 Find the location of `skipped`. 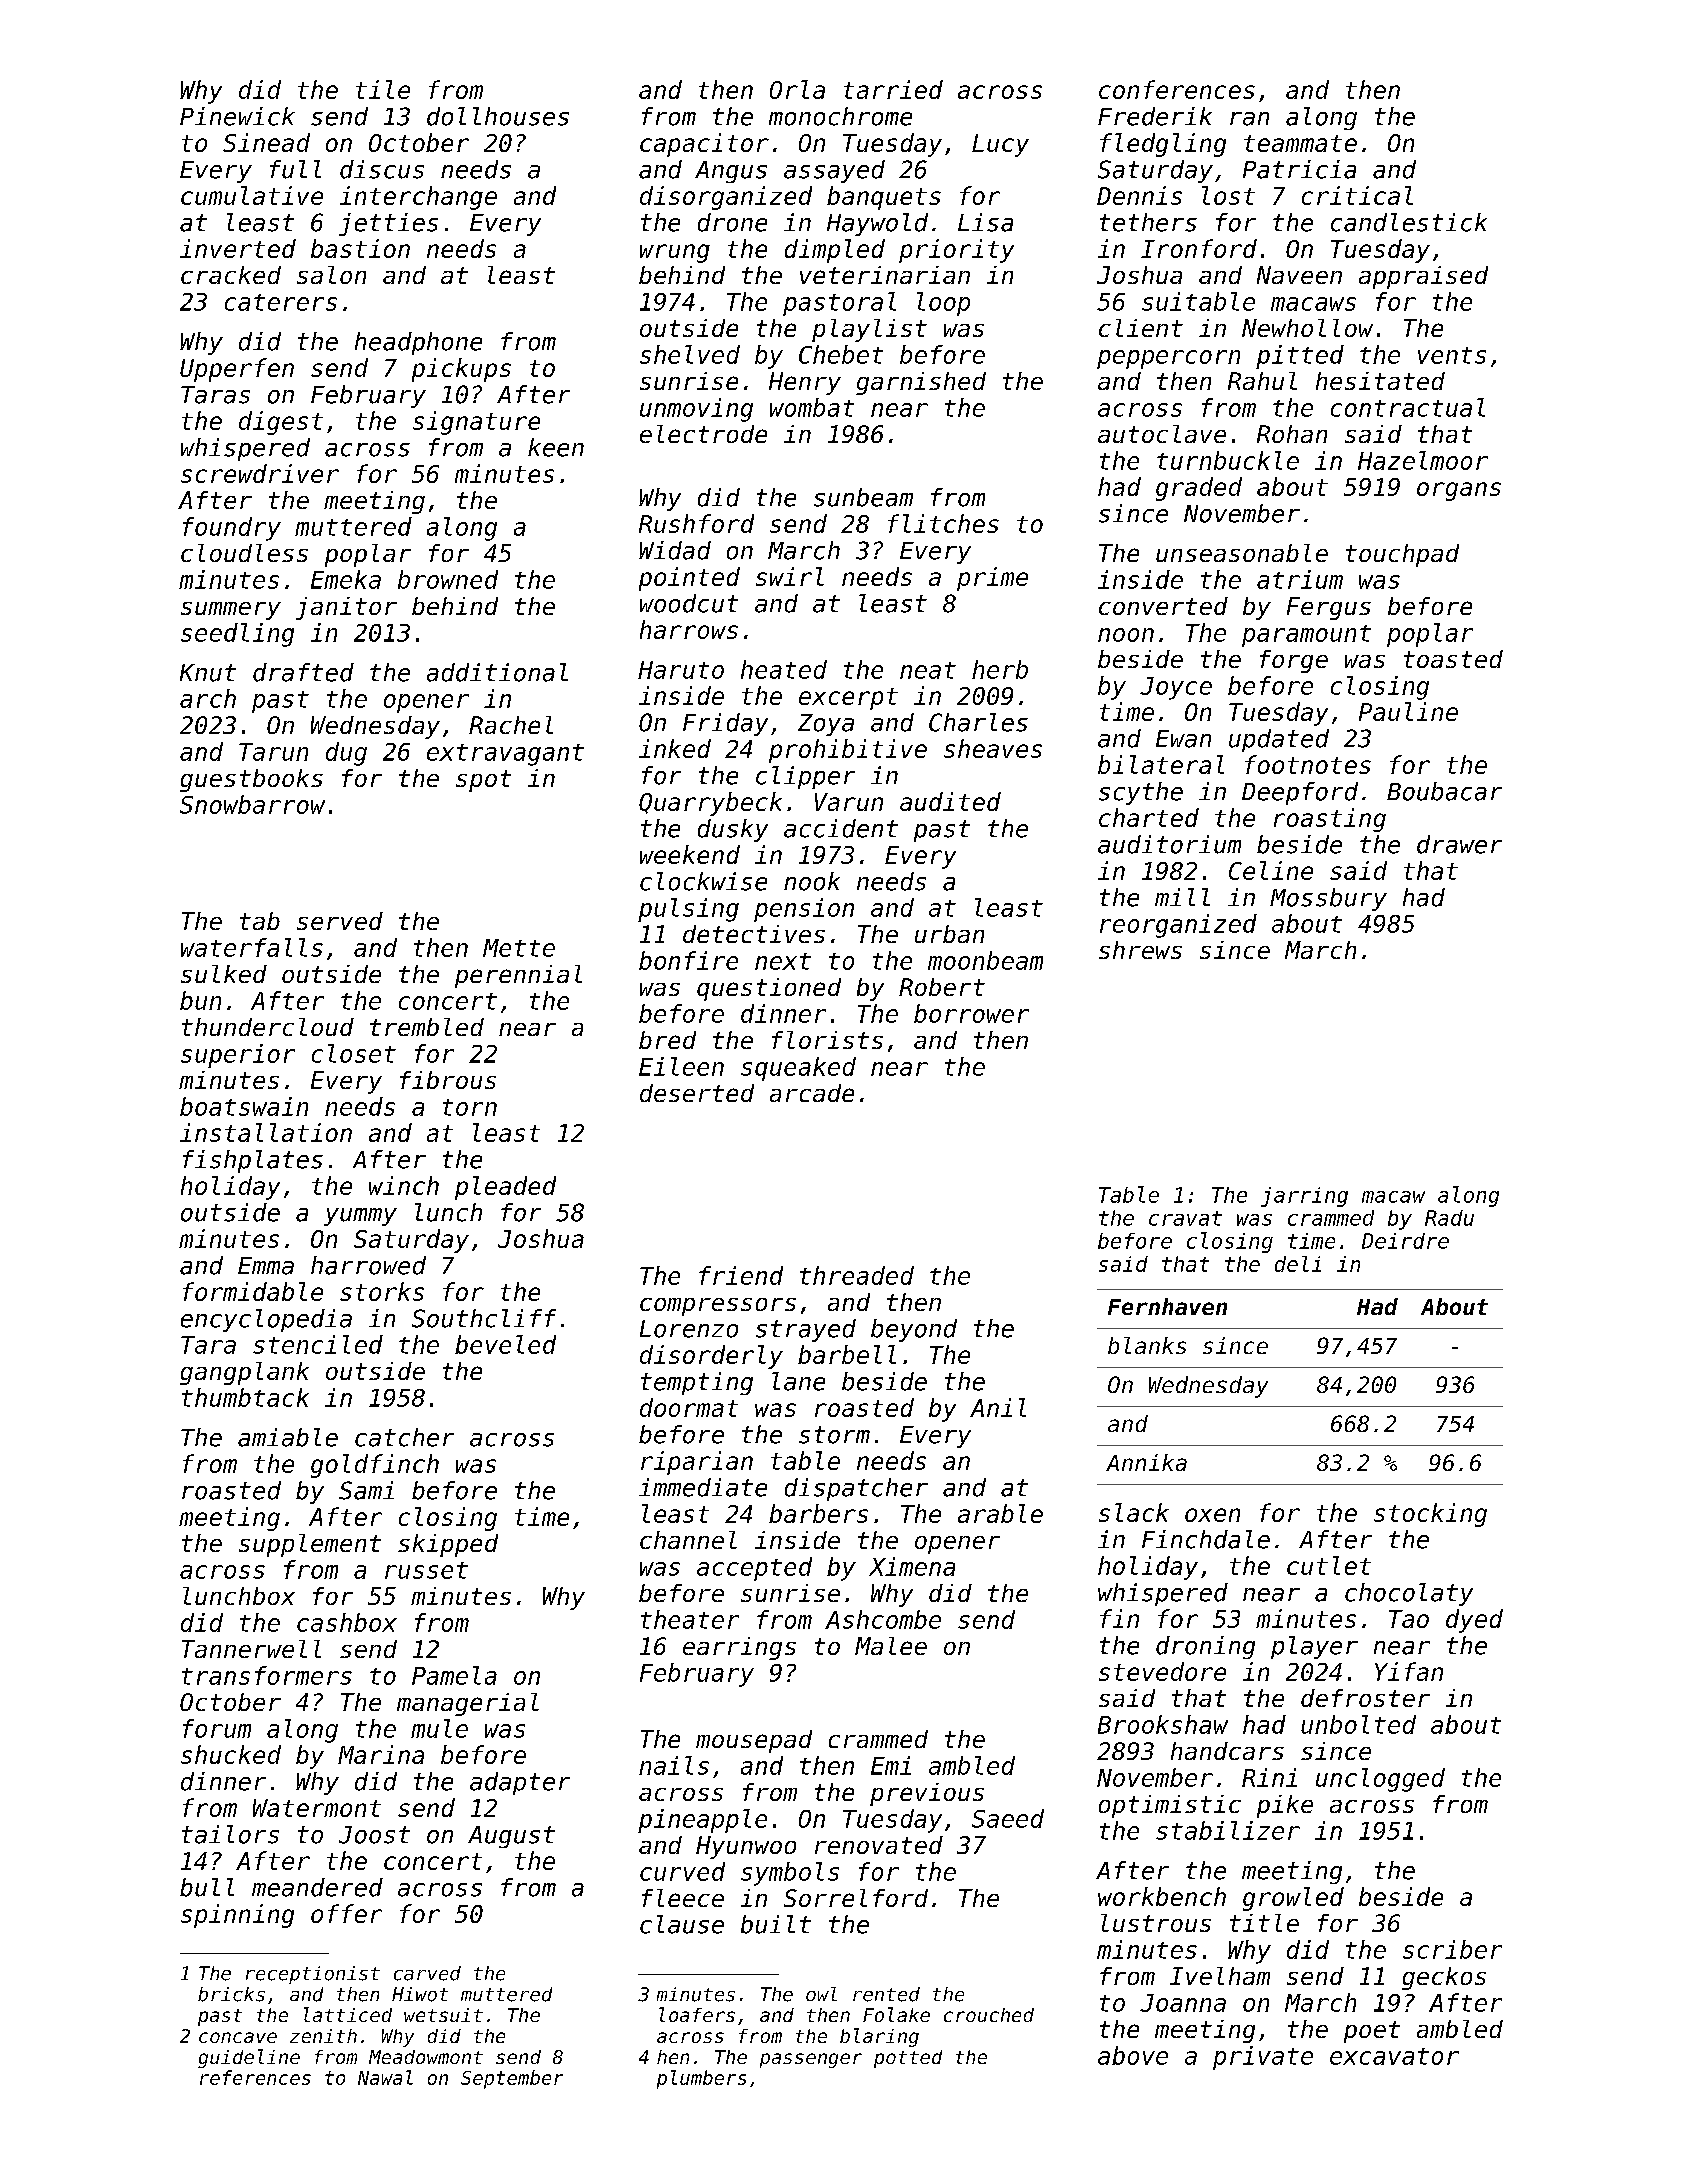

skipped is located at coordinates (448, 1545).
